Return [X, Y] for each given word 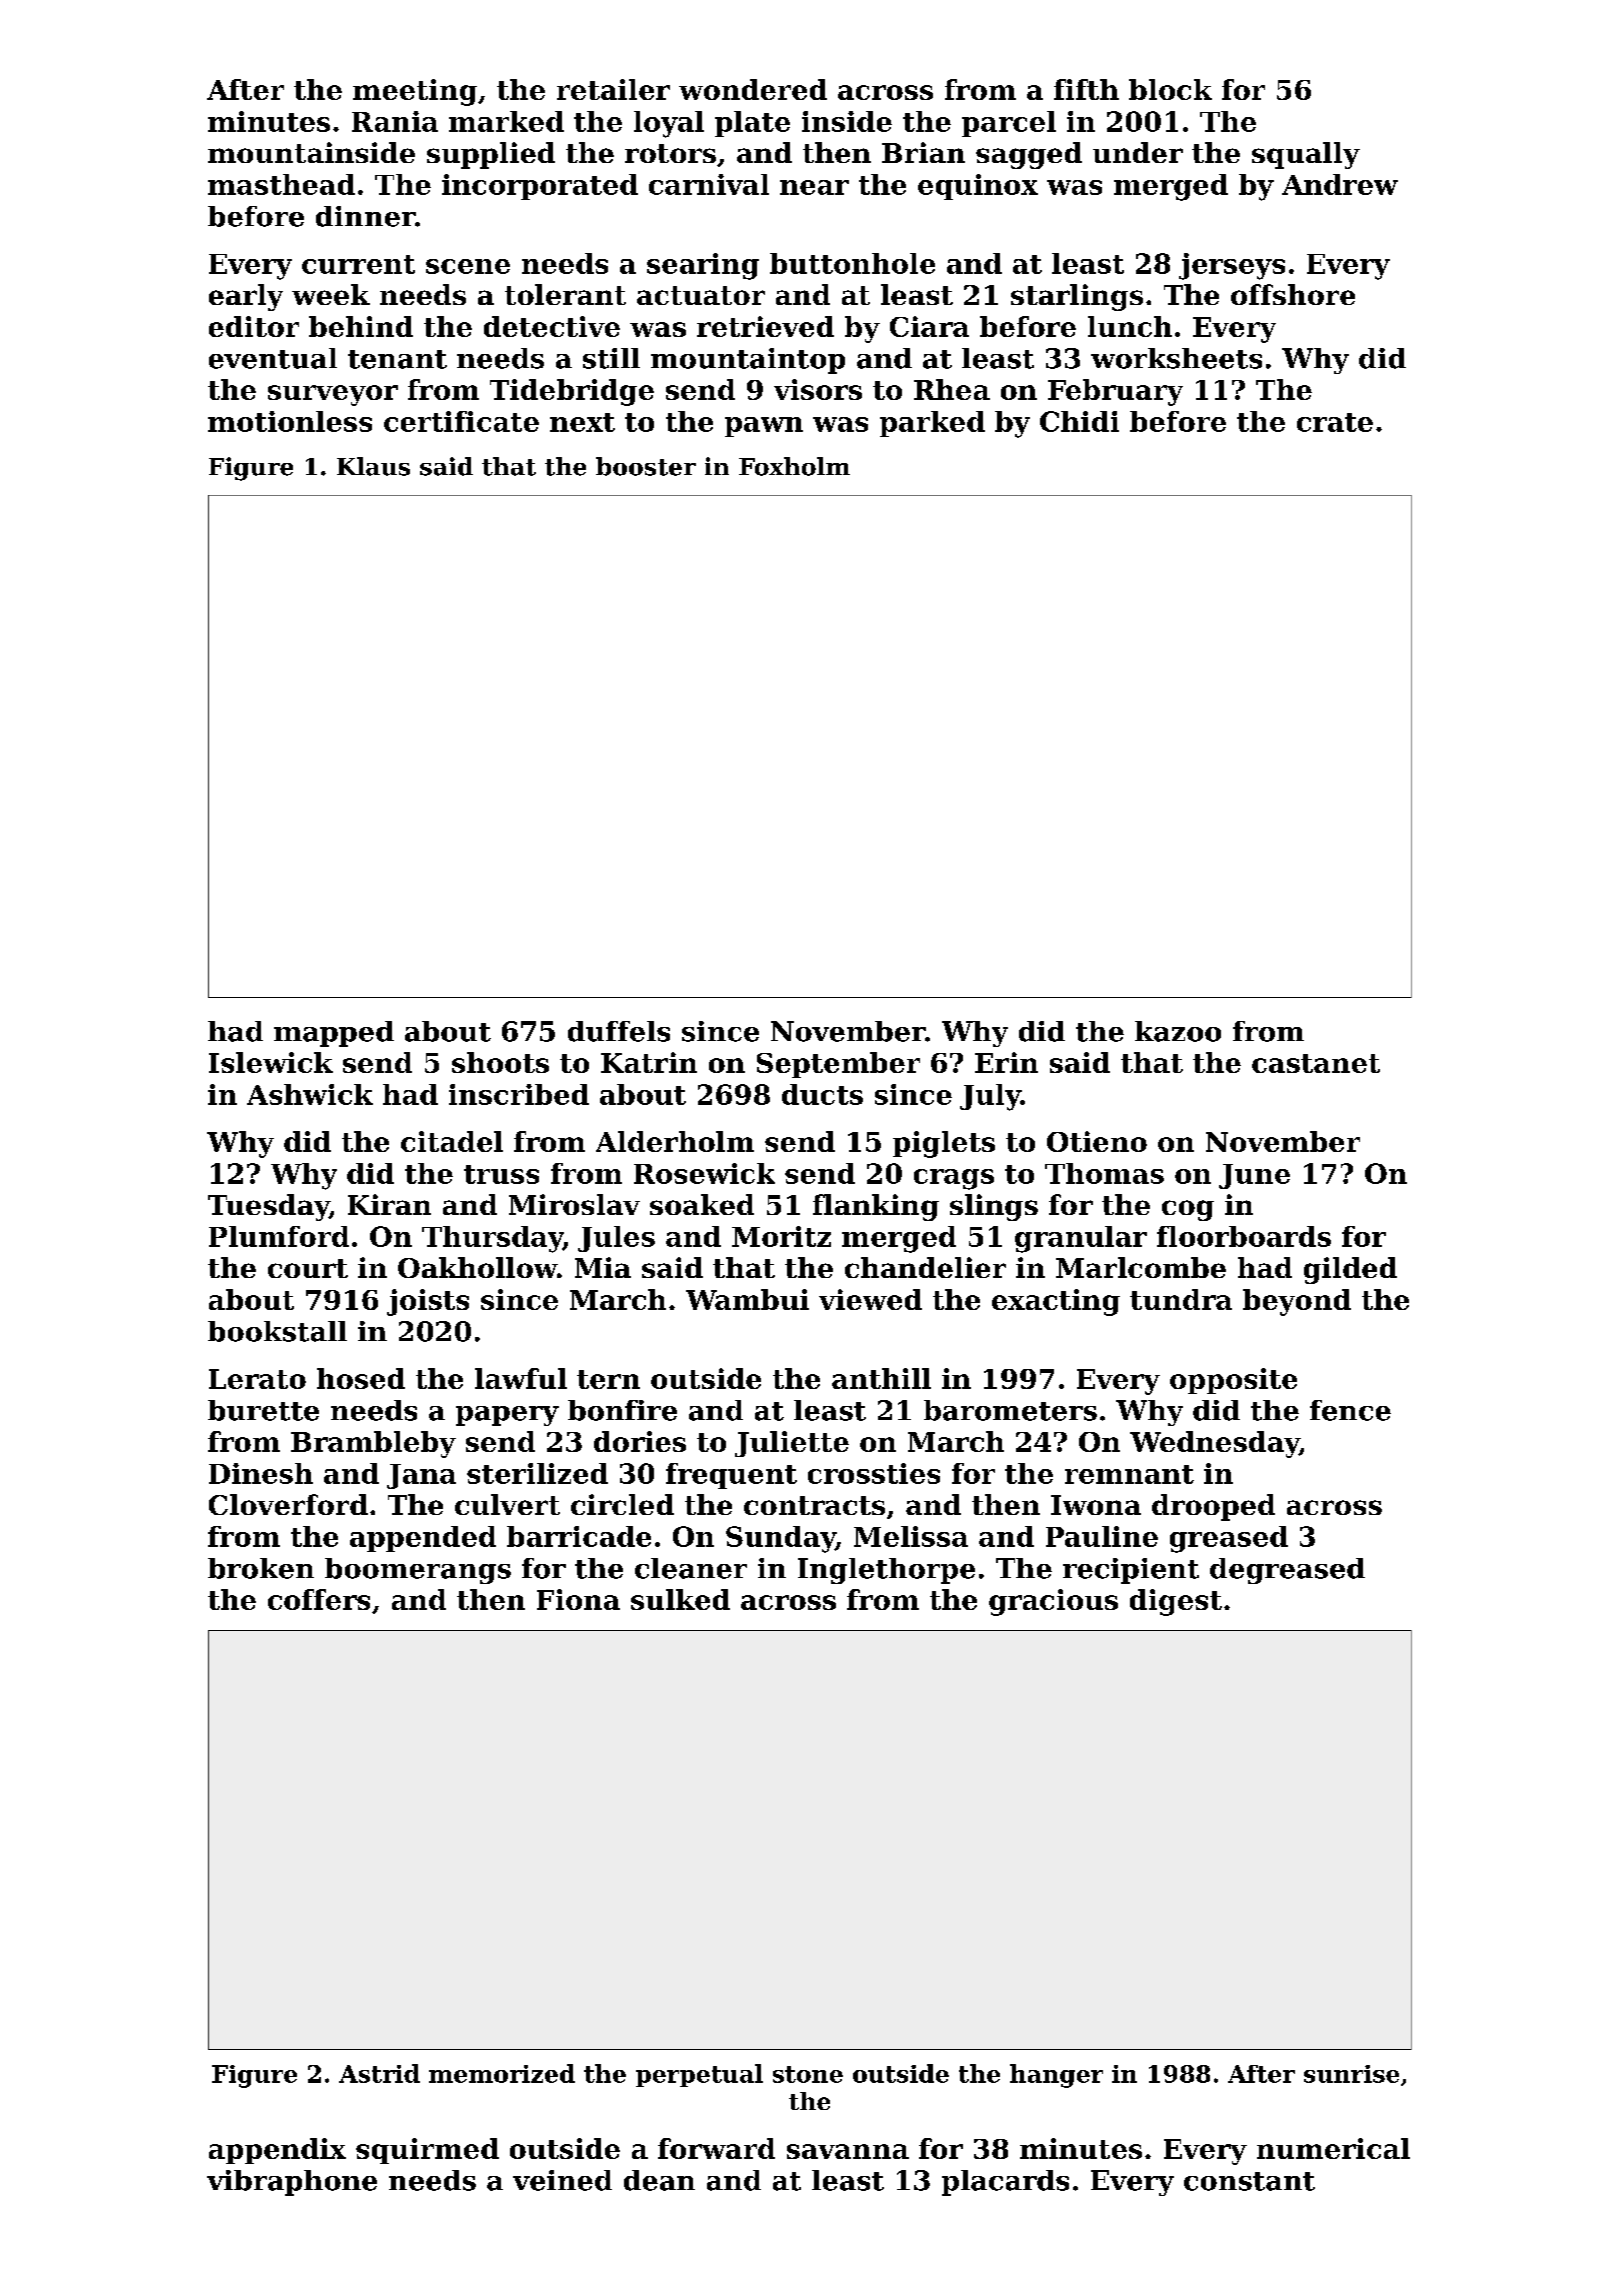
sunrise [1351, 2074]
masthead [281, 184]
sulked [680, 1599]
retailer [613, 89]
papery [507, 1416]
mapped [334, 1034]
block [1170, 89]
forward [716, 2148]
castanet [1316, 1063]
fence [1350, 1410]
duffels [619, 1031]
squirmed [427, 2151]
